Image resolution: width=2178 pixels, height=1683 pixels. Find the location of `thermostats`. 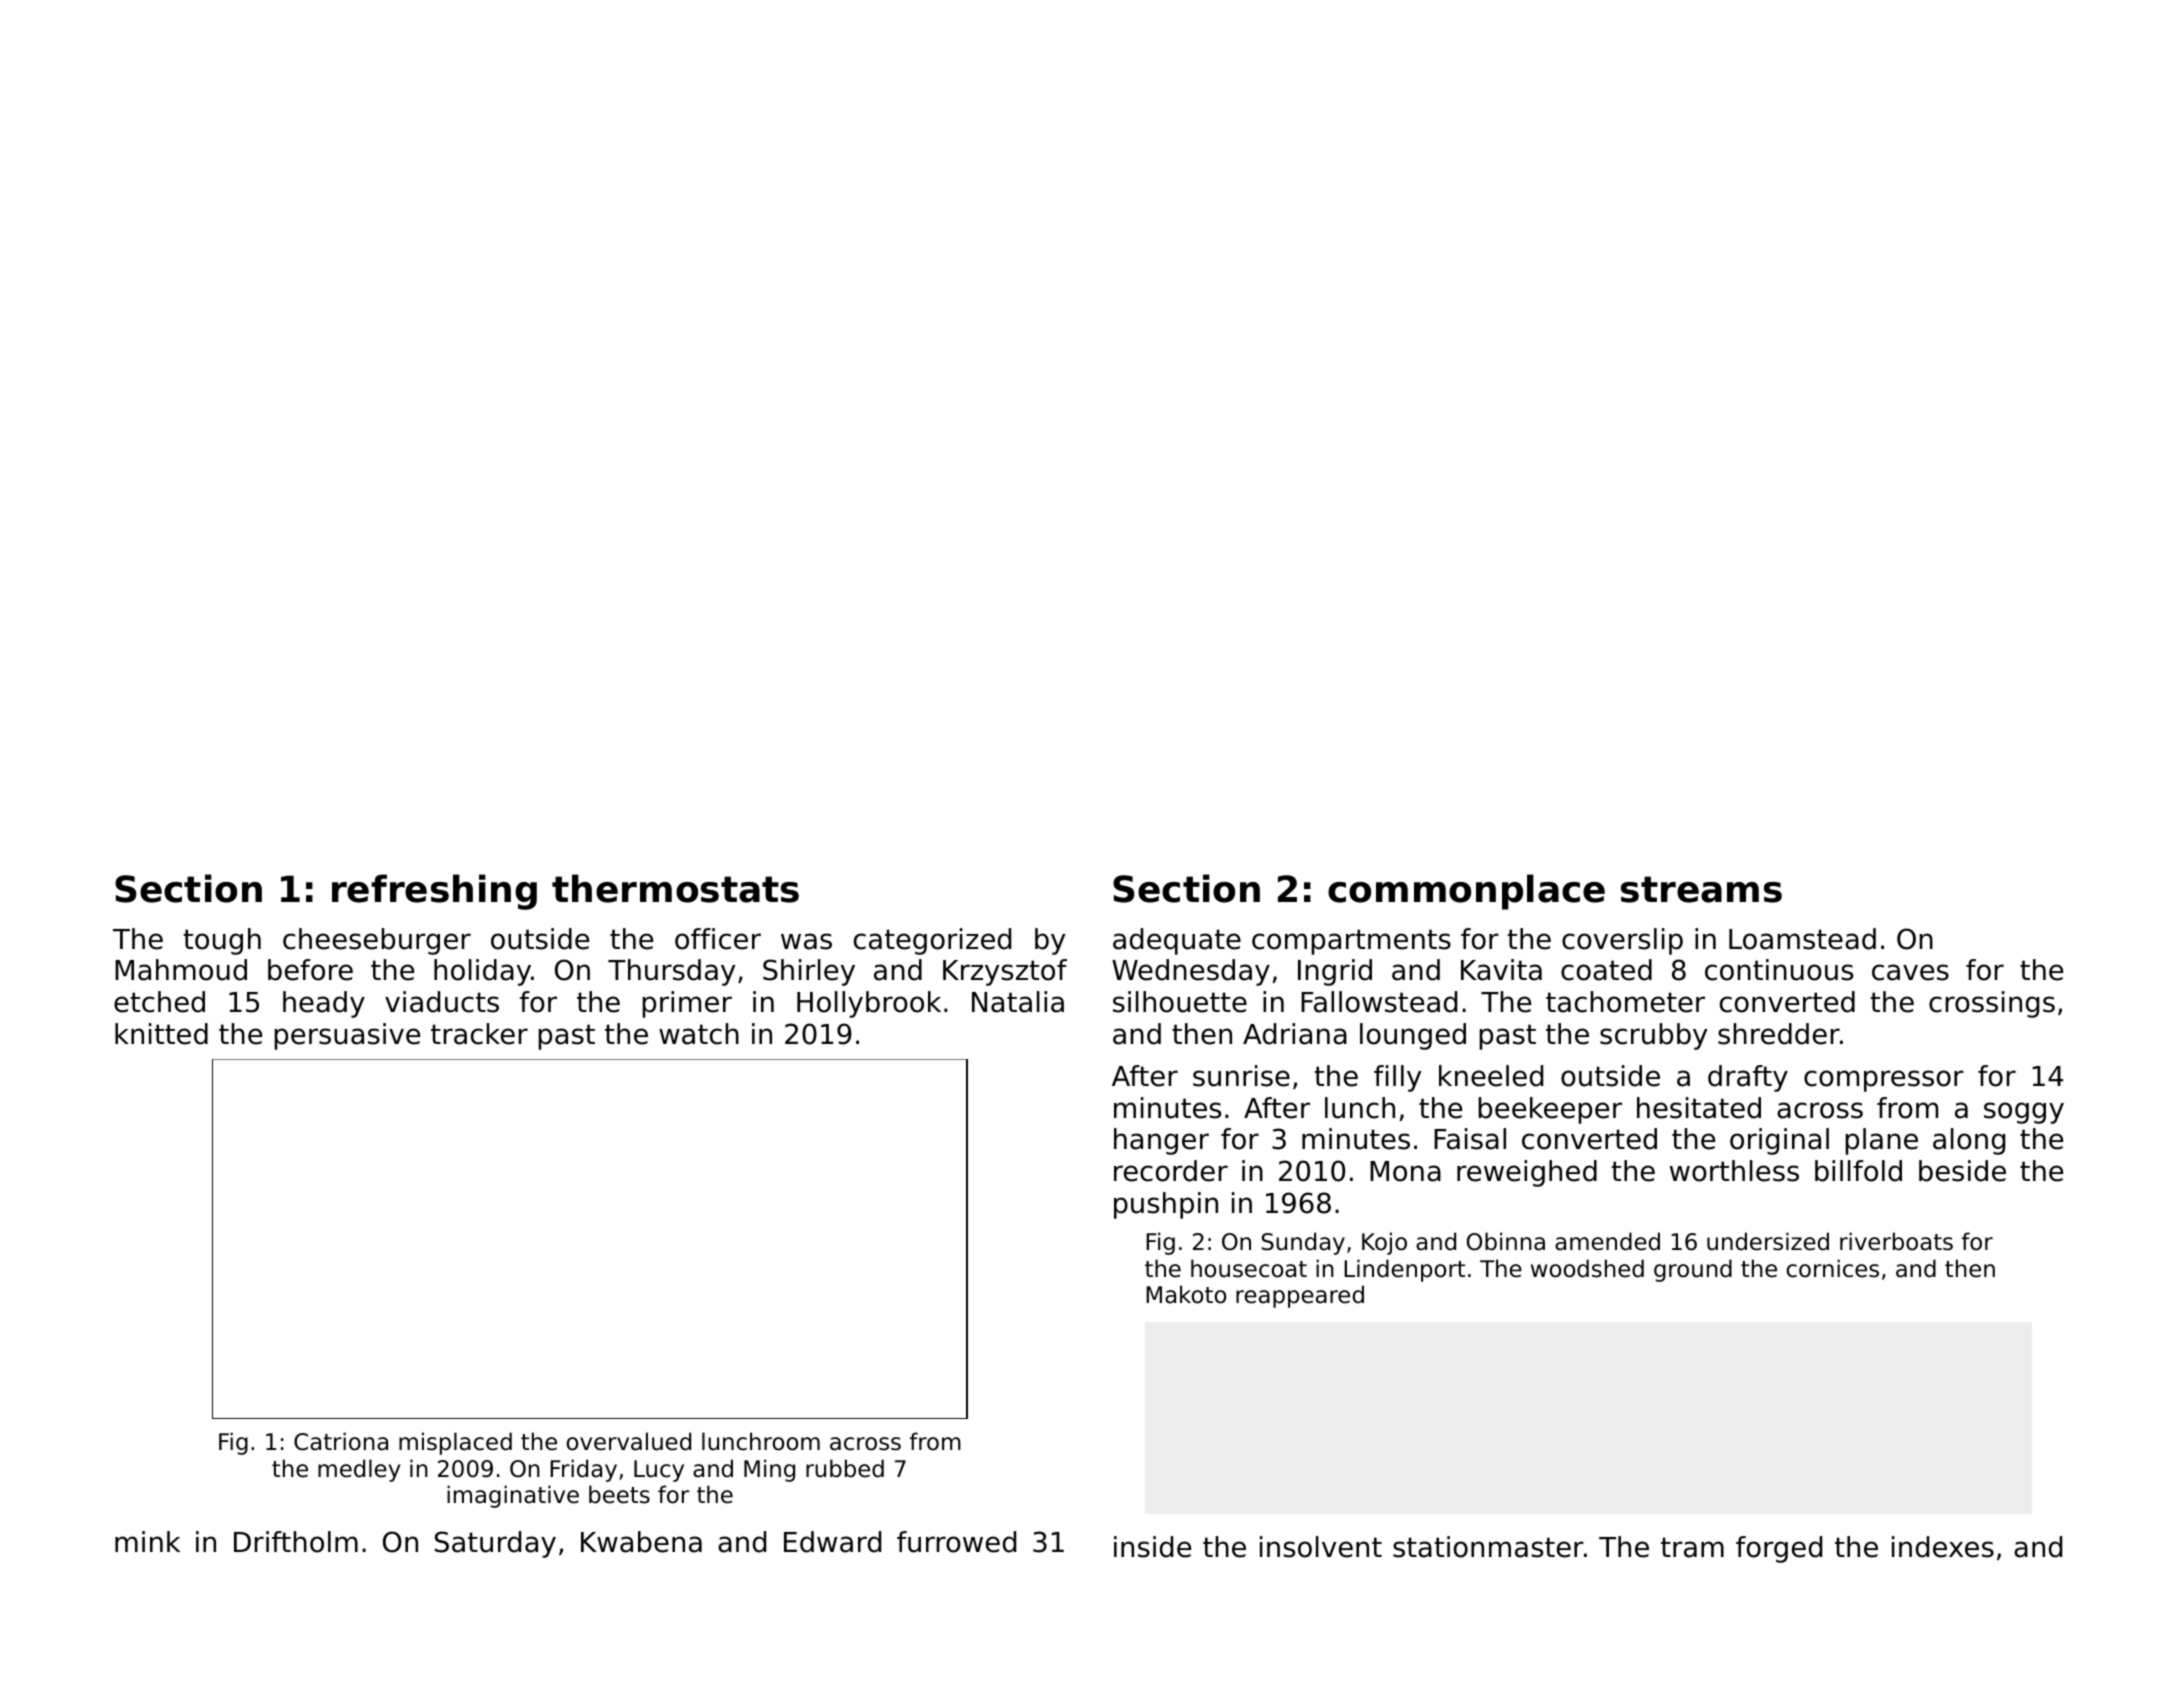

thermostats is located at coordinates (675, 888).
